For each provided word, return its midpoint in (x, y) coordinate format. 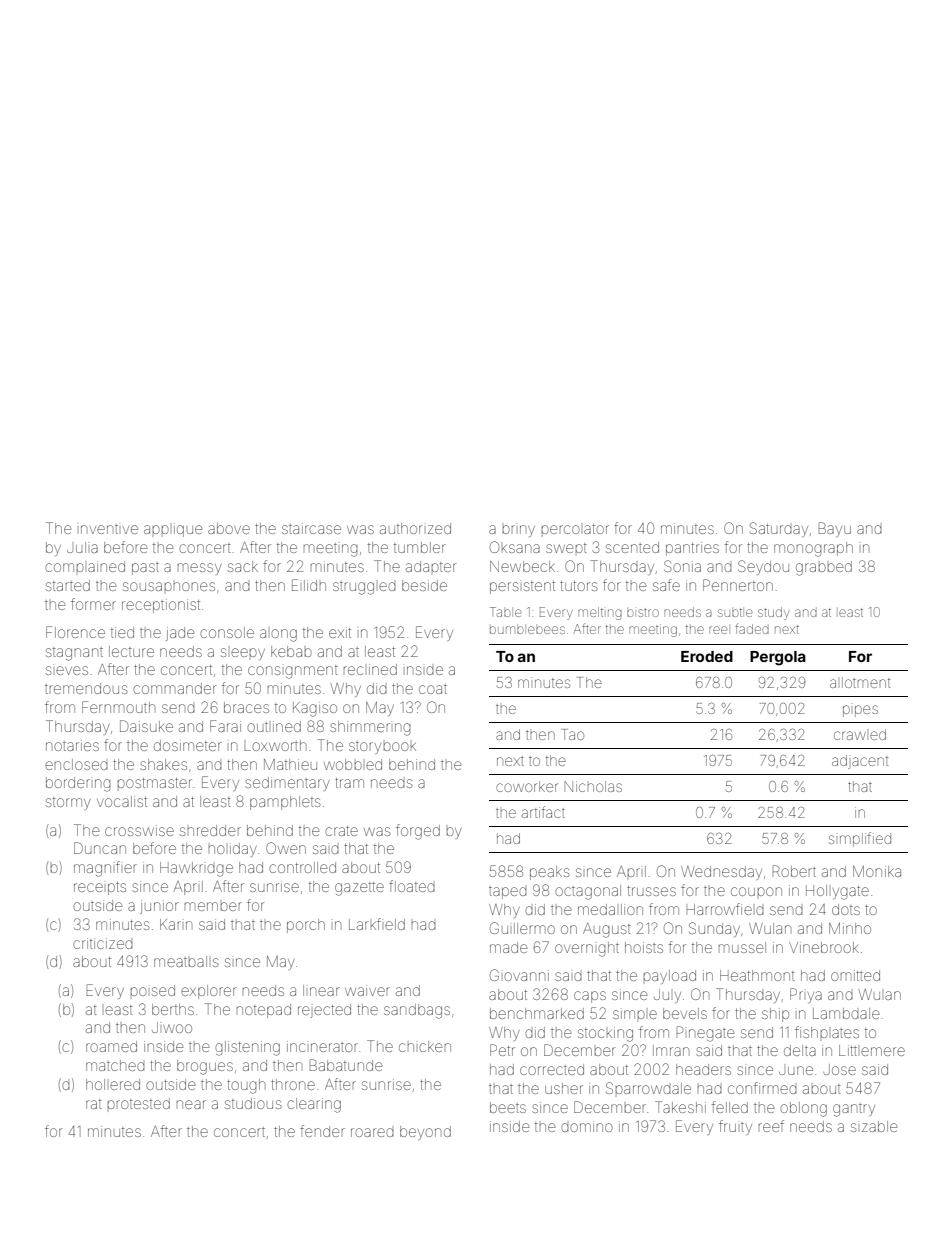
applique (173, 530)
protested (138, 1103)
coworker (527, 786)
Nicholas (593, 786)
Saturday (779, 529)
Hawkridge (196, 869)
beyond (425, 1133)
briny (518, 531)
